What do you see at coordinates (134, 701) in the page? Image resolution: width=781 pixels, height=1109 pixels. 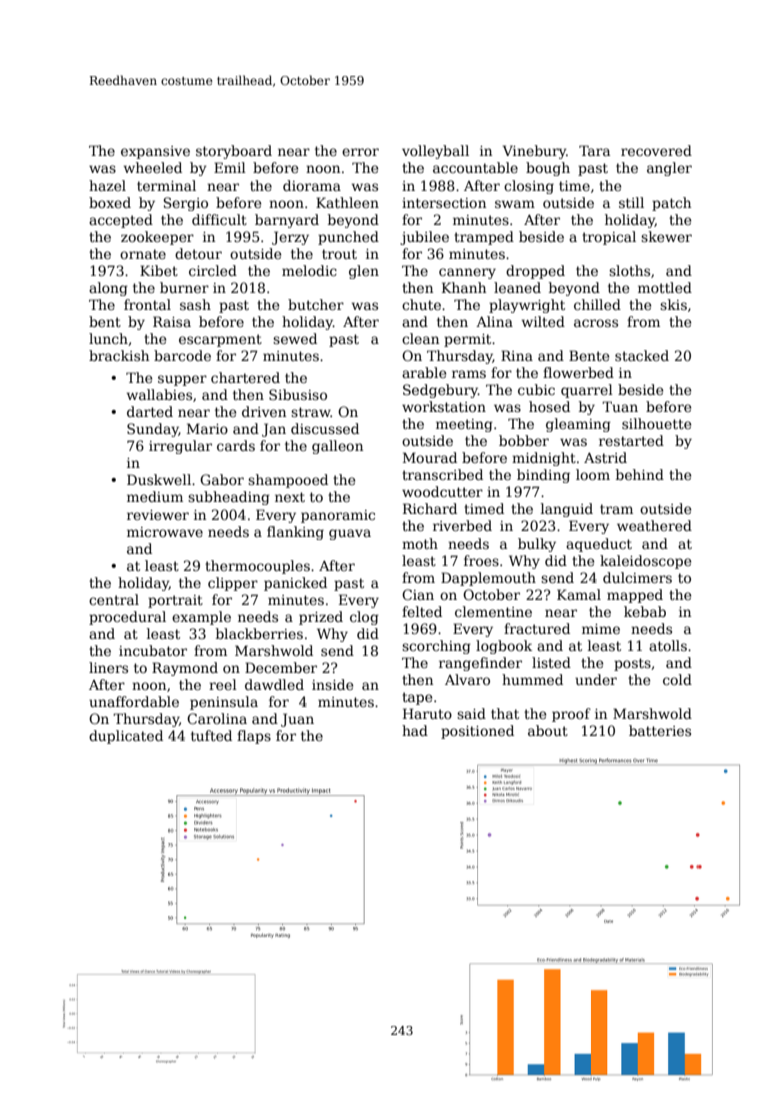 I see `unaffordable` at bounding box center [134, 701].
